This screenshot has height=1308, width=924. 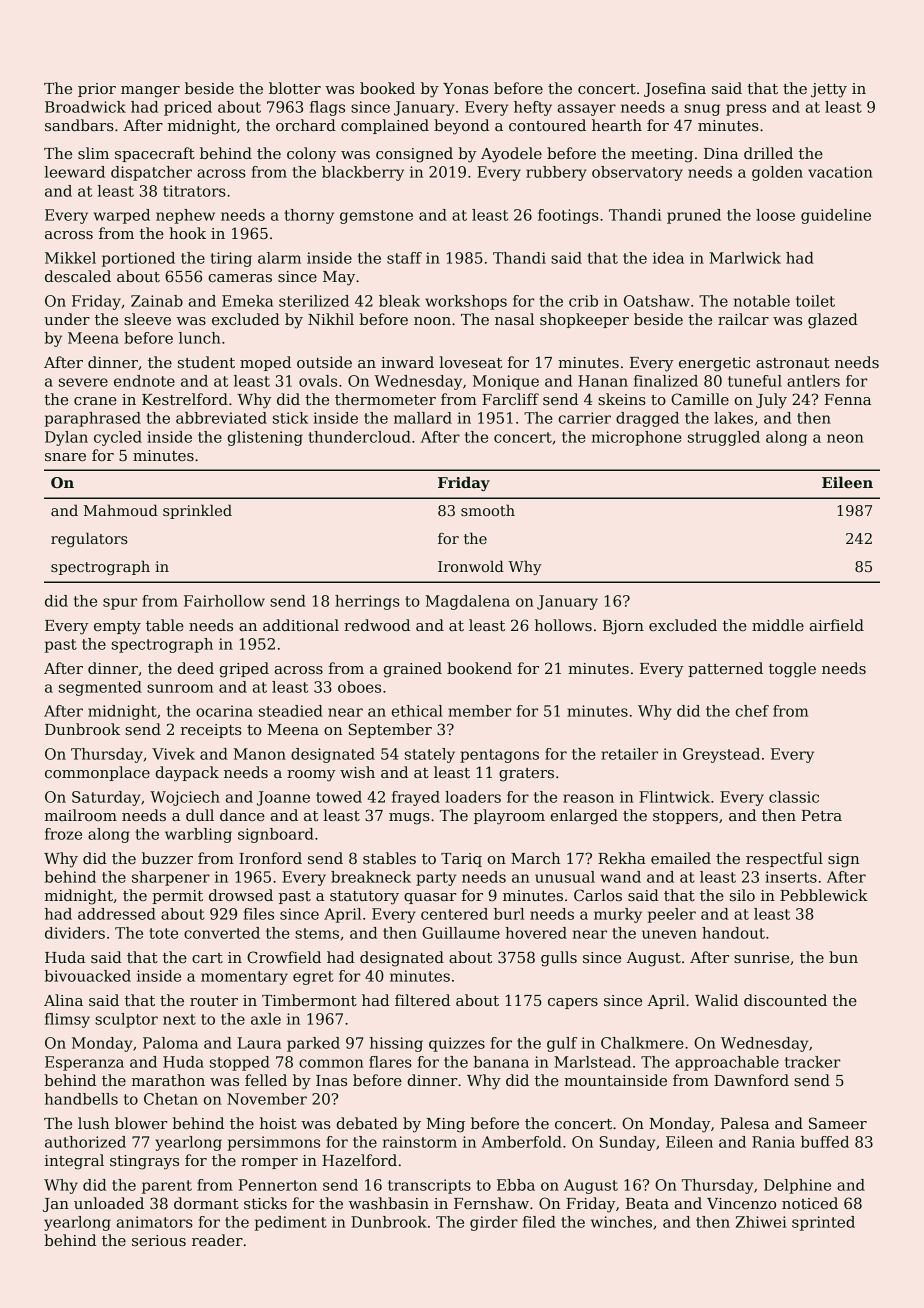 I want to click on sleeve, so click(x=147, y=319).
